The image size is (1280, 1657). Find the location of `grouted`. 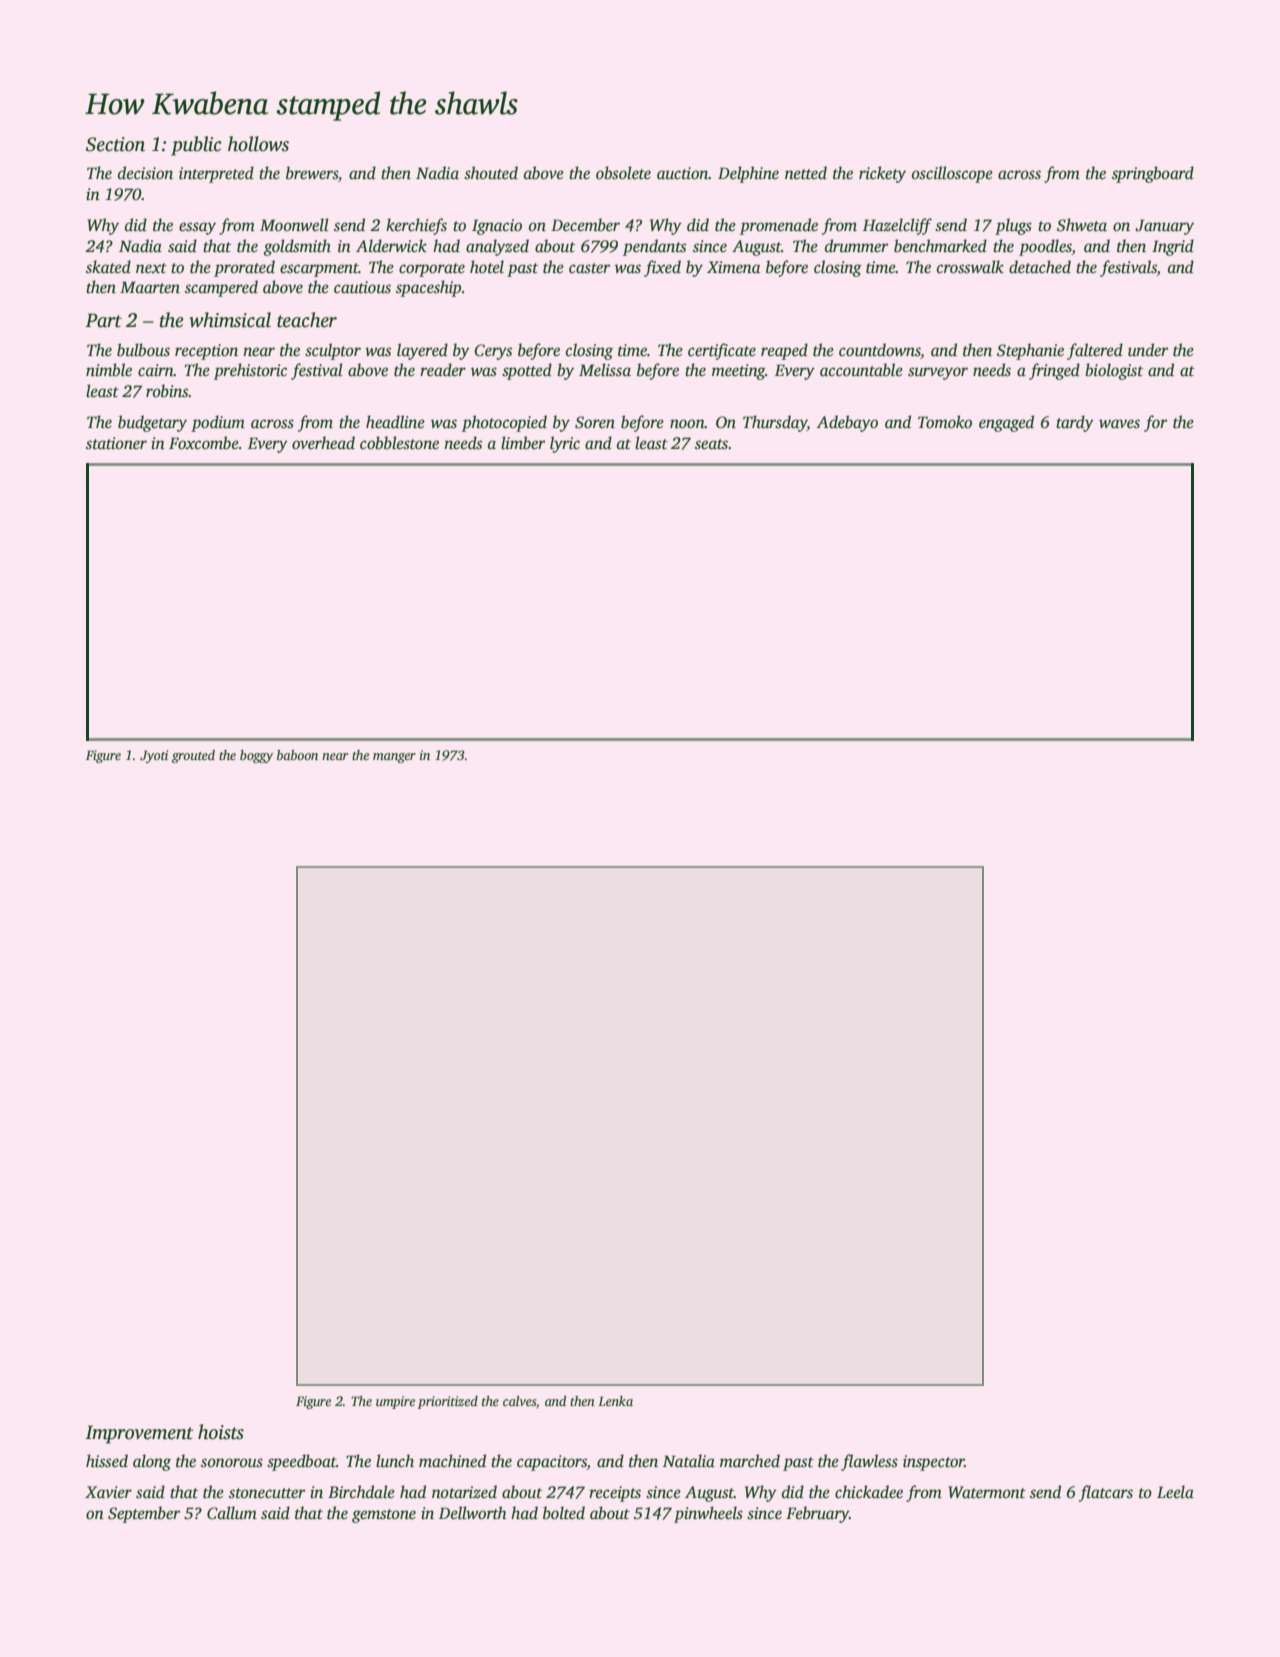

grouted is located at coordinates (193, 756).
